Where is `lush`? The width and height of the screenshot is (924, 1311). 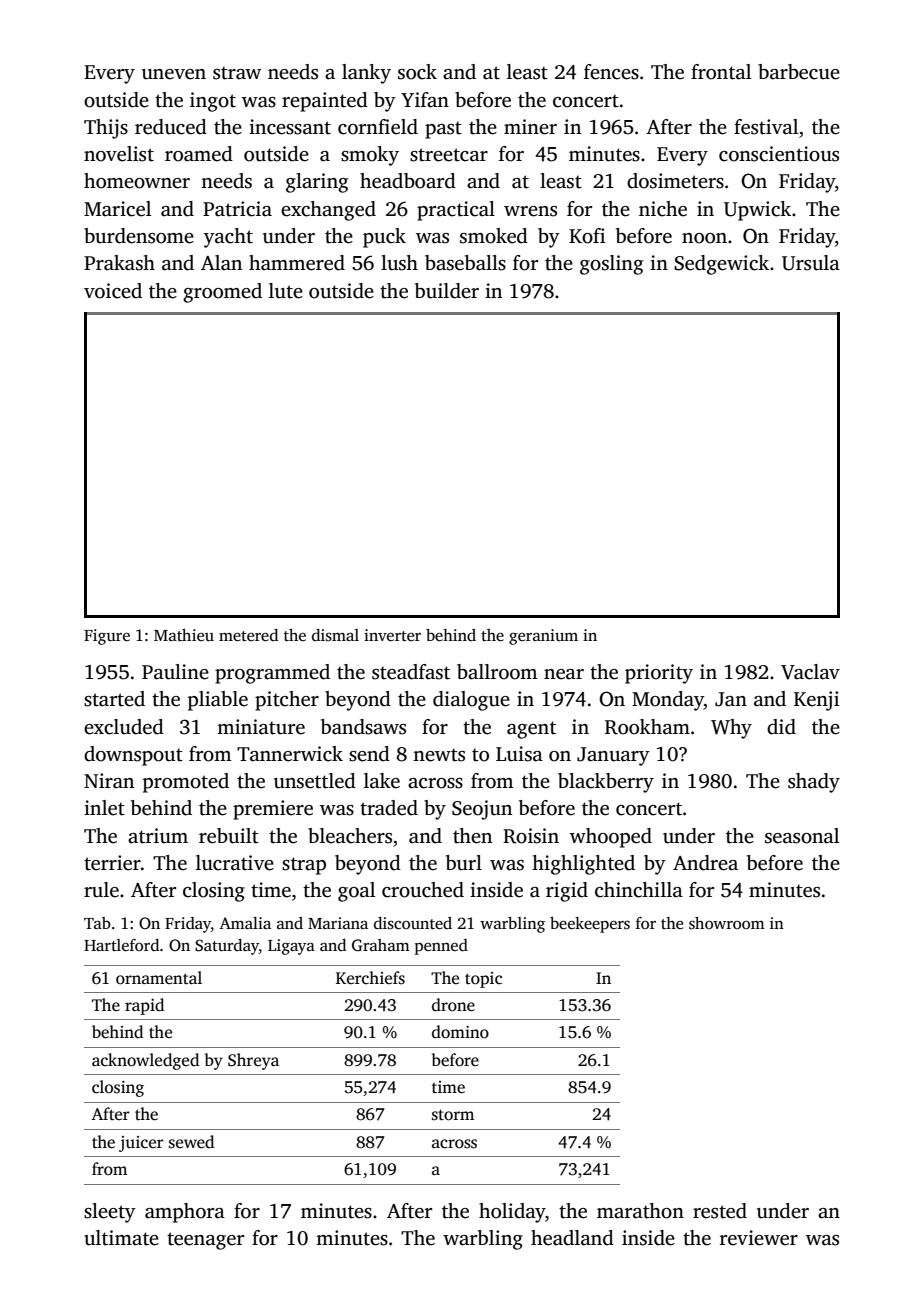
lush is located at coordinates (399, 263).
